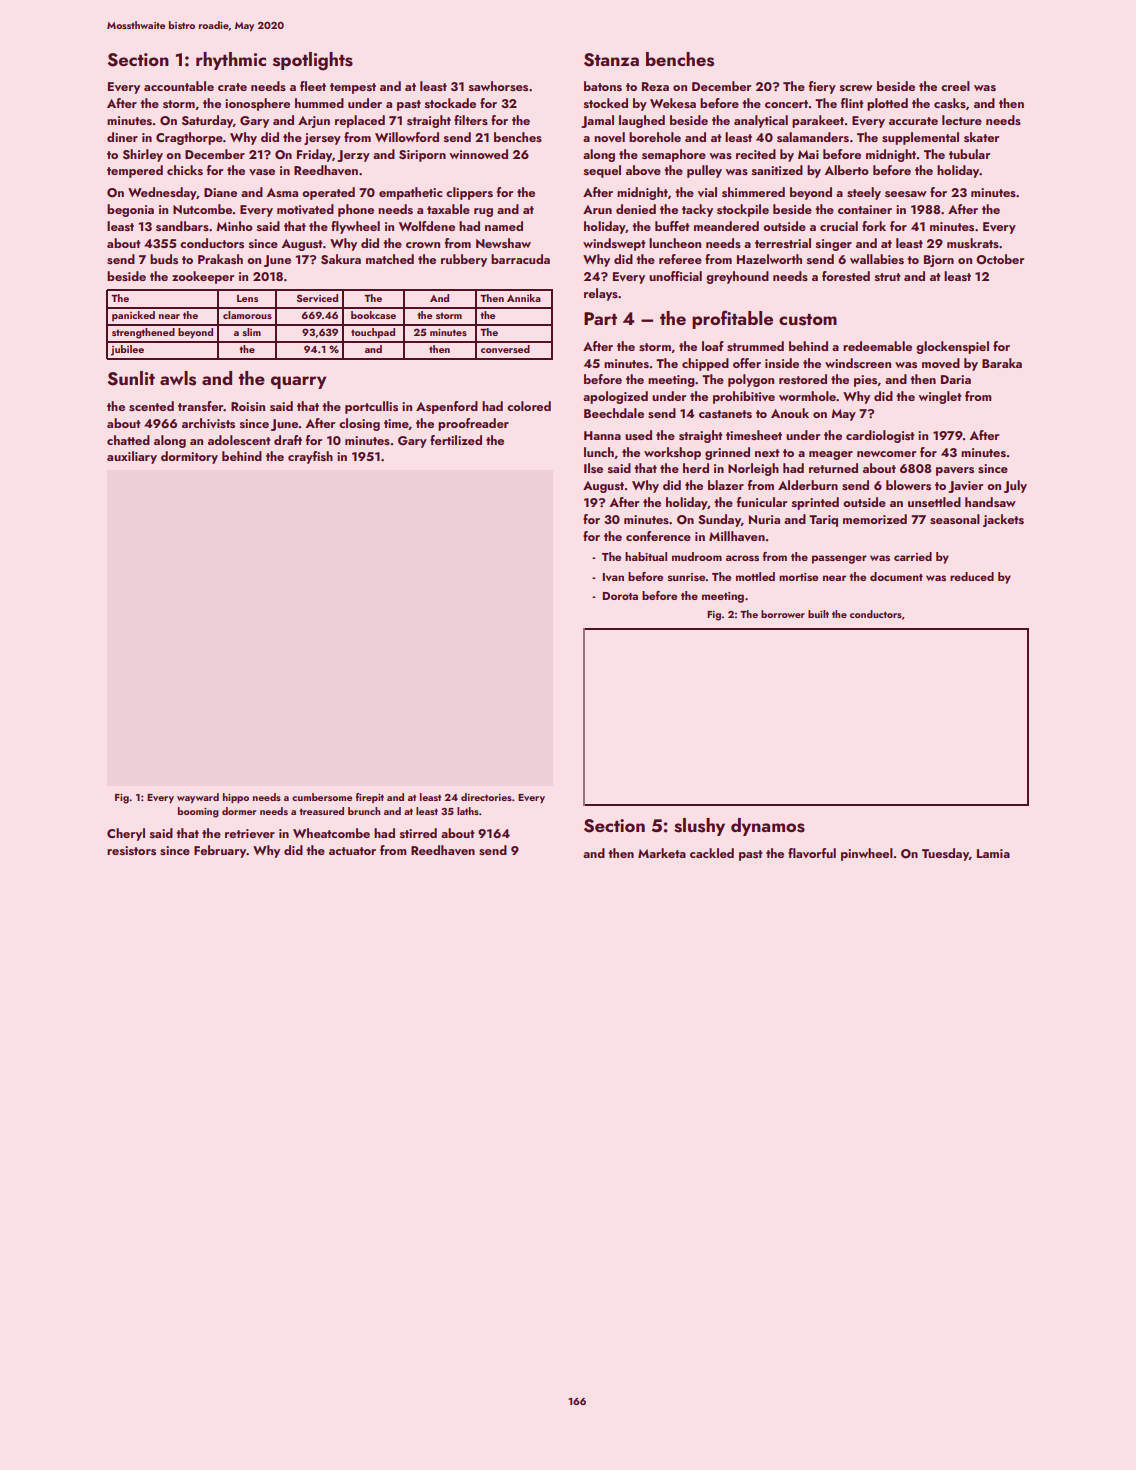 This screenshot has width=1136, height=1470. What do you see at coordinates (939, 397) in the screenshot?
I see `winglet` at bounding box center [939, 397].
